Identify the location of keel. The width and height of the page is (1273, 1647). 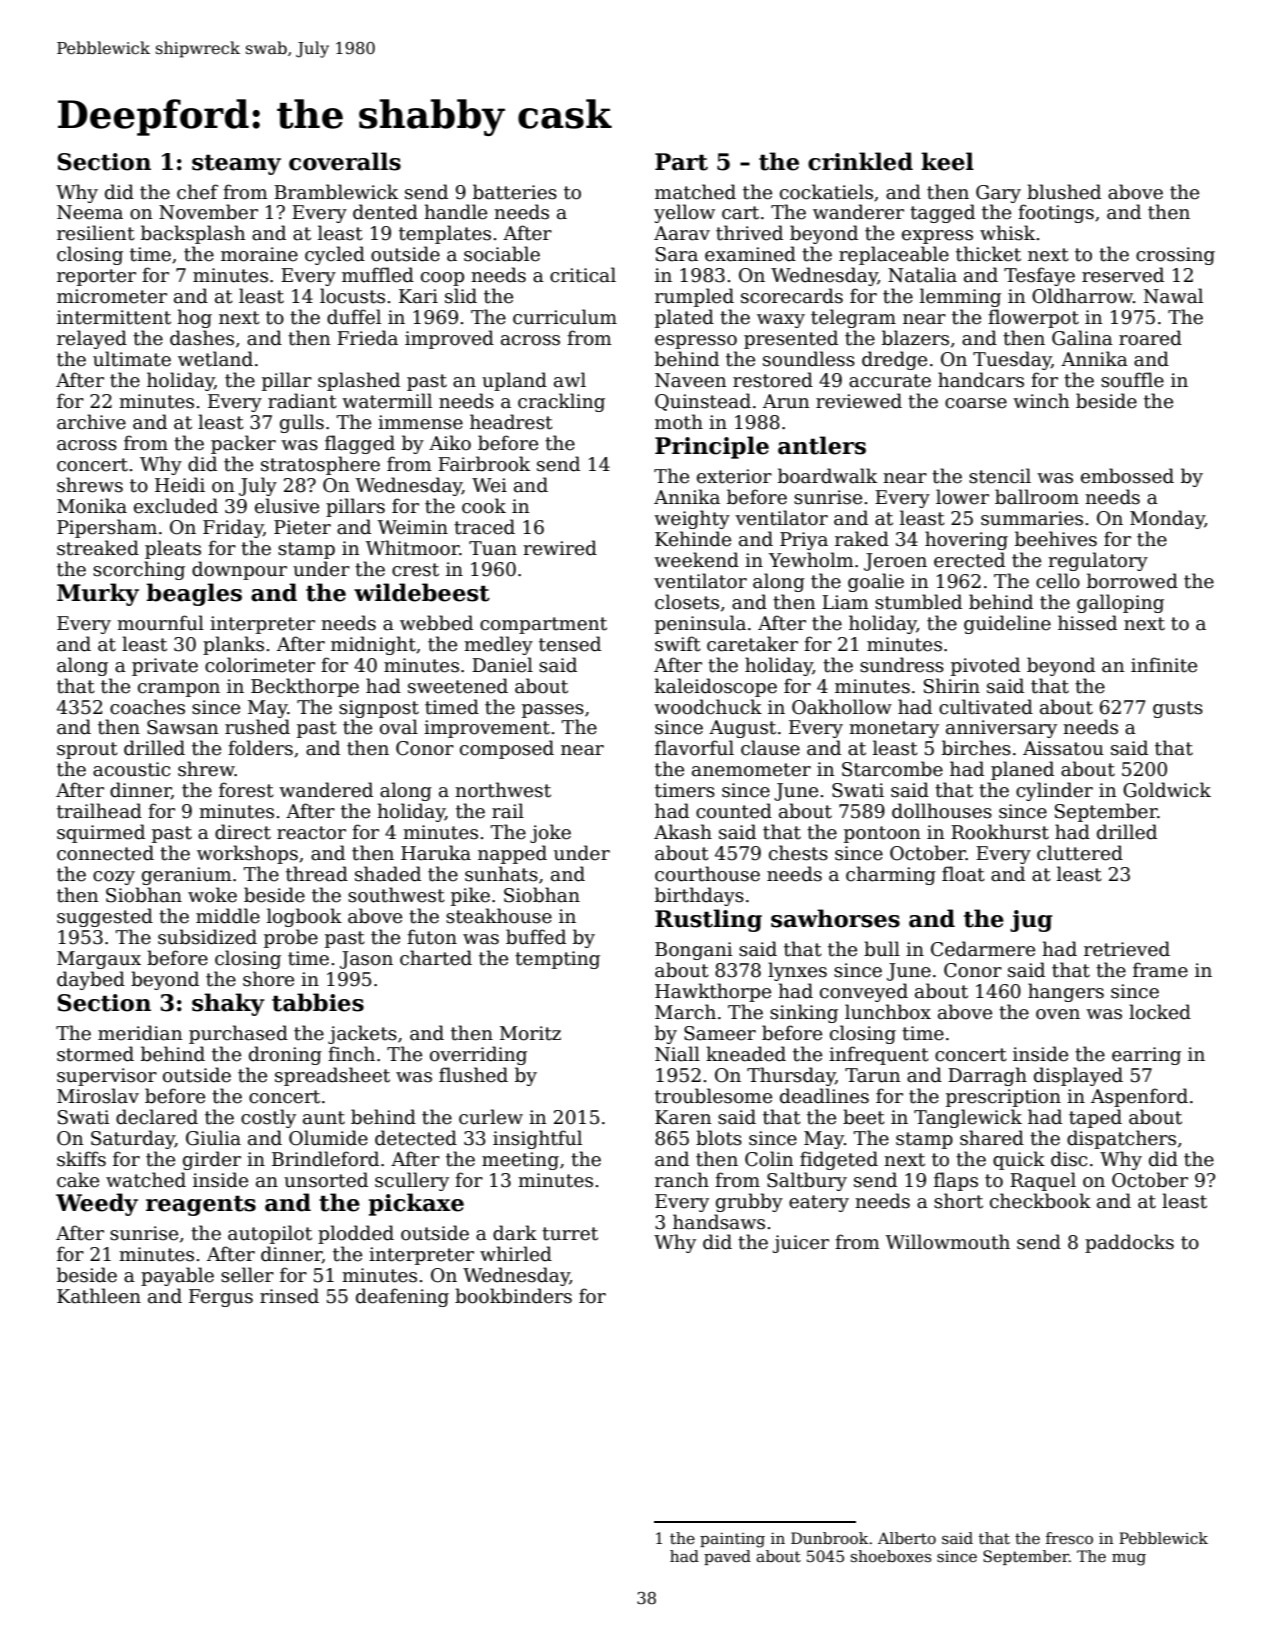
(947, 161).
